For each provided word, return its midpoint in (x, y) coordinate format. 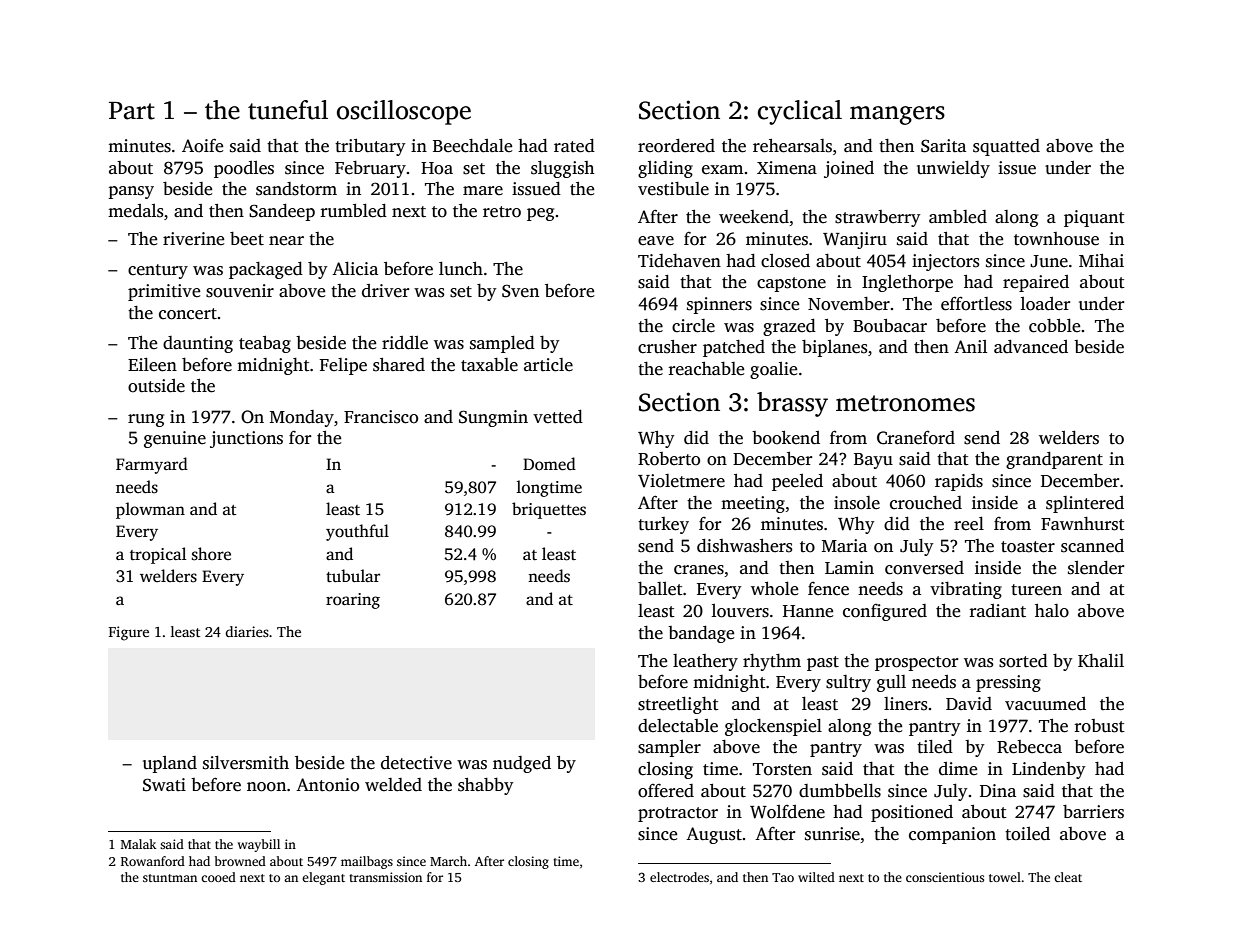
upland (170, 764)
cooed (218, 877)
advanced (1031, 347)
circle (693, 326)
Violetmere (681, 481)
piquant (1094, 218)
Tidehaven (679, 261)
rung (146, 420)
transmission (385, 877)
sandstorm (296, 189)
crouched (926, 503)
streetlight (678, 705)
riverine (193, 239)
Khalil (1101, 660)
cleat (1068, 877)
